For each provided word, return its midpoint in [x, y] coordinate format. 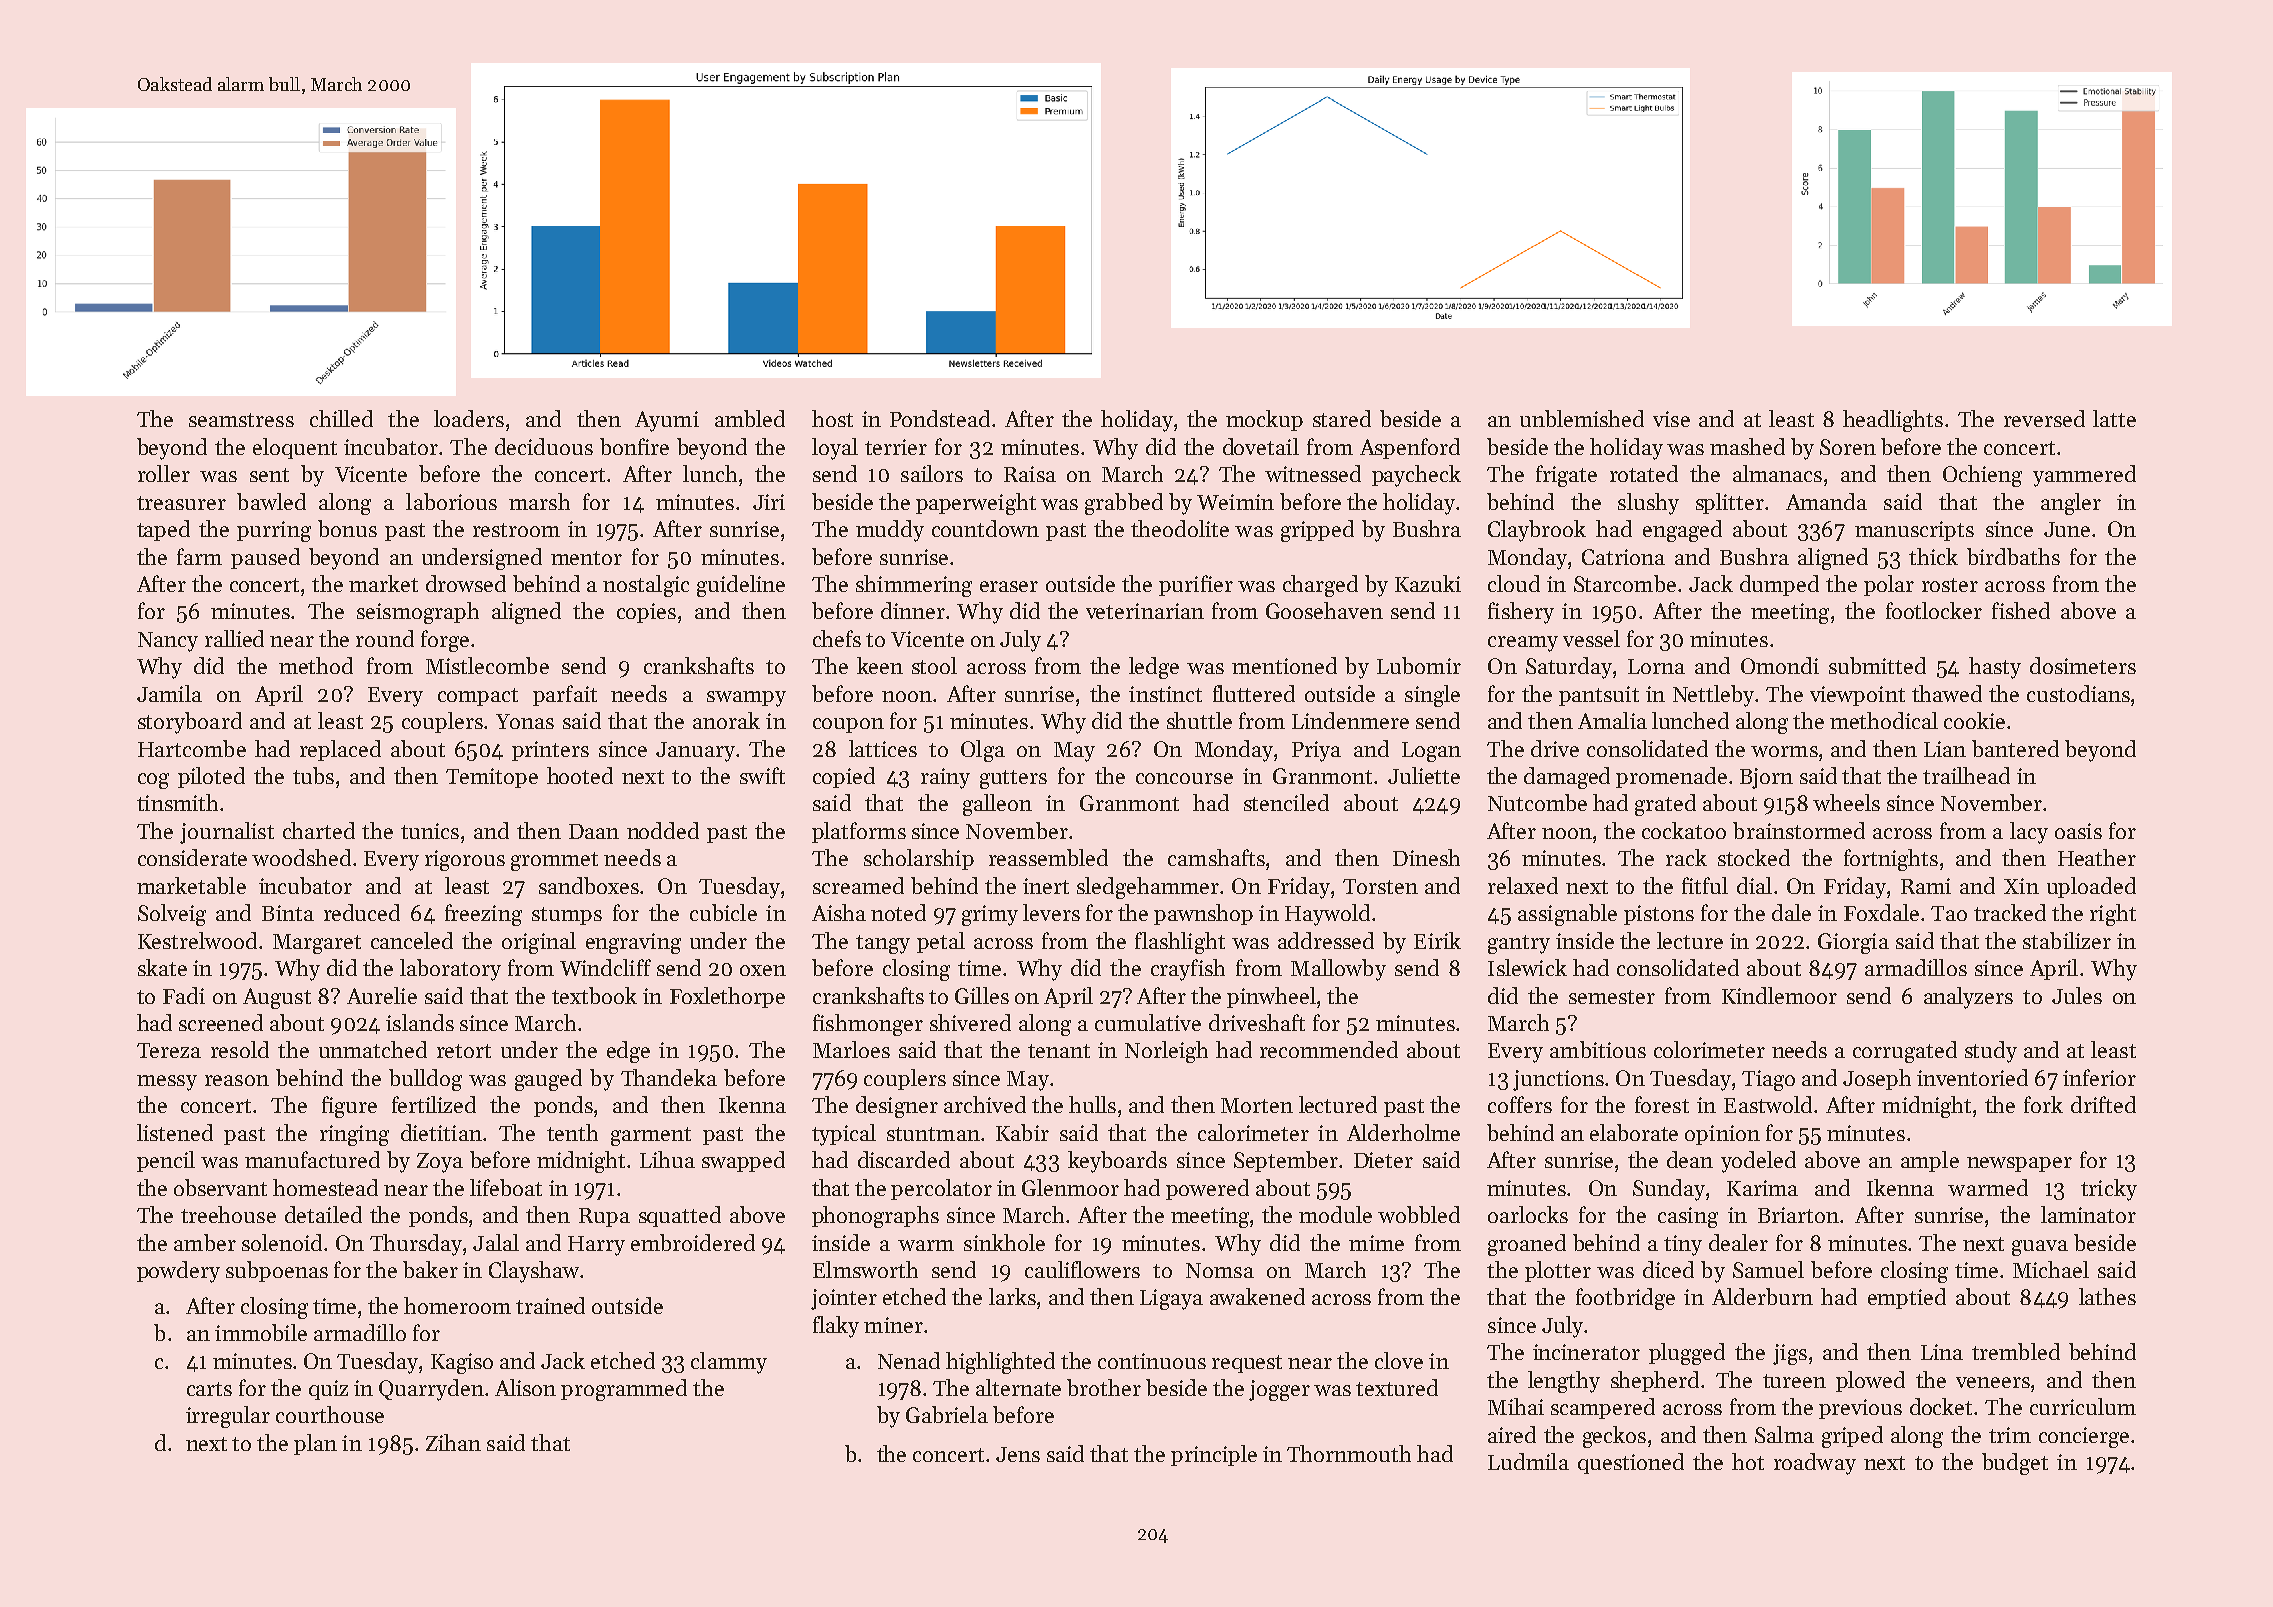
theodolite [1180, 528]
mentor [586, 558]
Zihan [453, 1442]
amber [205, 1242]
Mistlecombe [487, 665]
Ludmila [1528, 1461]
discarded [904, 1159]
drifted [2103, 1104]
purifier [1196, 585]
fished [2021, 610]
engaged [1682, 531]
